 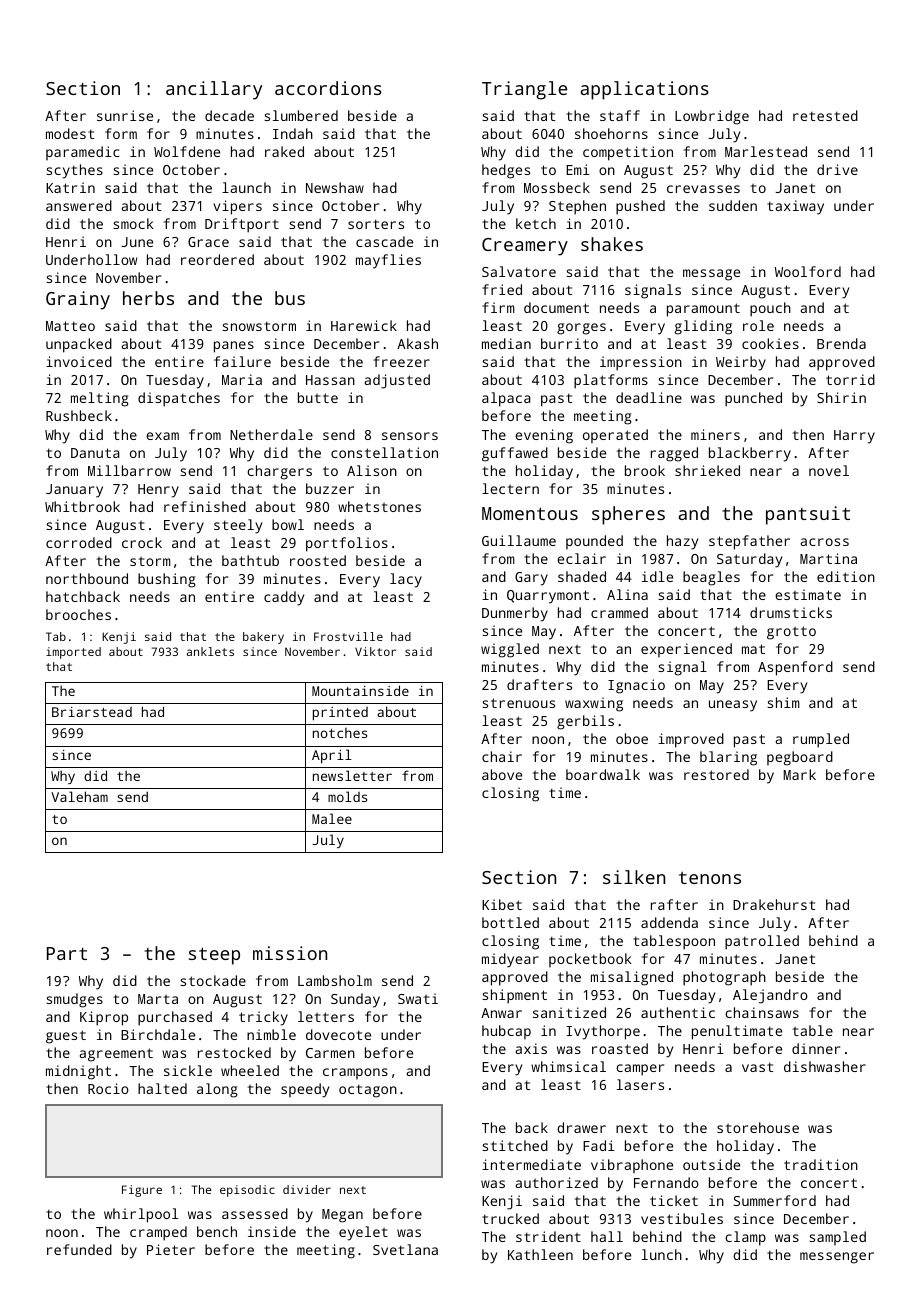 I want to click on anklets, so click(x=210, y=651).
